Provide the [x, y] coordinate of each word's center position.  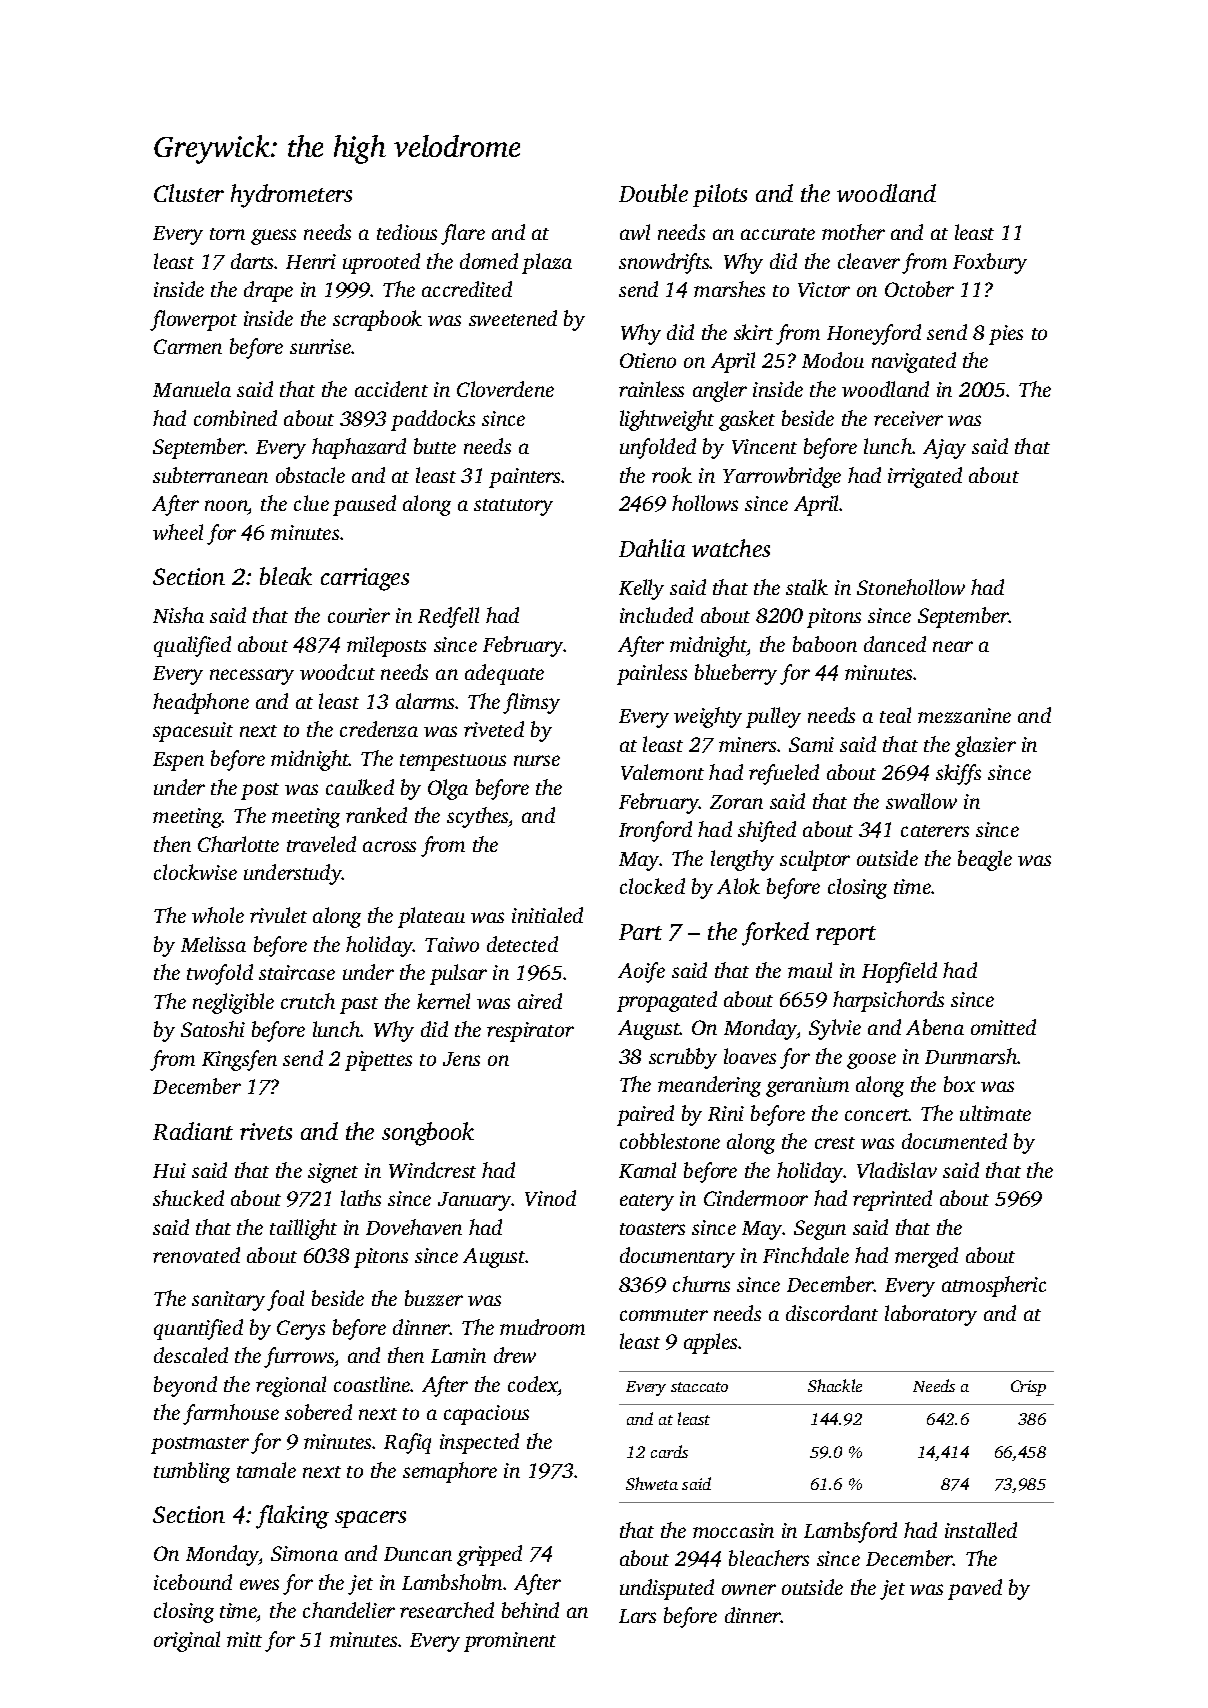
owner [749, 1589]
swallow [921, 801]
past [359, 1005]
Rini [726, 1113]
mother [853, 232]
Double [653, 193]
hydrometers [291, 196]
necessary [252, 677]
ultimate [995, 1113]
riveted [494, 729]
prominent [510, 1642]
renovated [196, 1255]
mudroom [542, 1327]
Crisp [1028, 1388]
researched [447, 1610]
